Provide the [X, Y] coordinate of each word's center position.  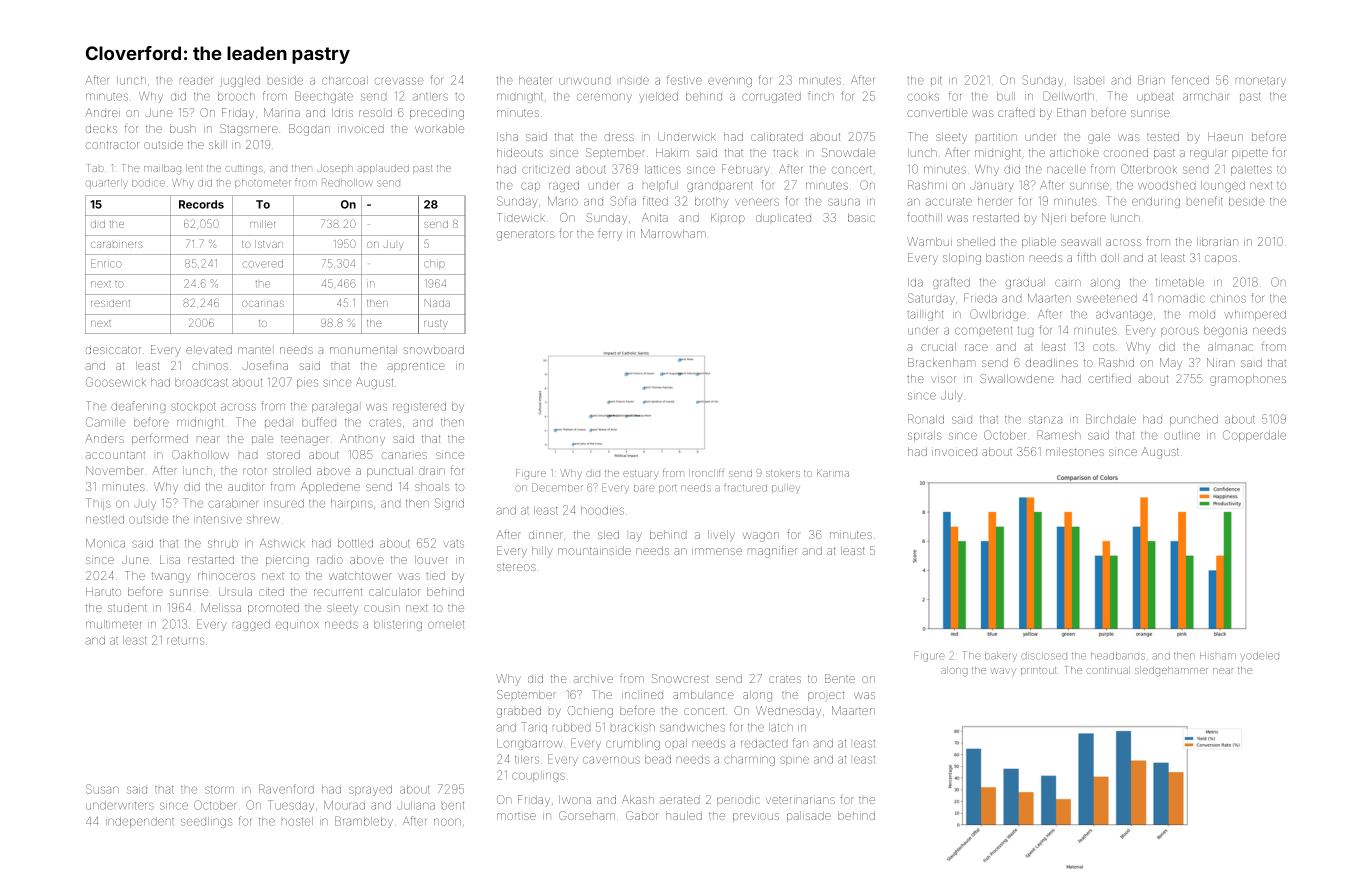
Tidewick [521, 217]
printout [1038, 671]
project [826, 696]
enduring [1156, 202]
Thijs [98, 504]
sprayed [370, 790]
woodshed [1166, 185]
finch [821, 96]
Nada [437, 303]
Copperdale [1254, 436]
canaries [404, 455]
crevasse [399, 81]
